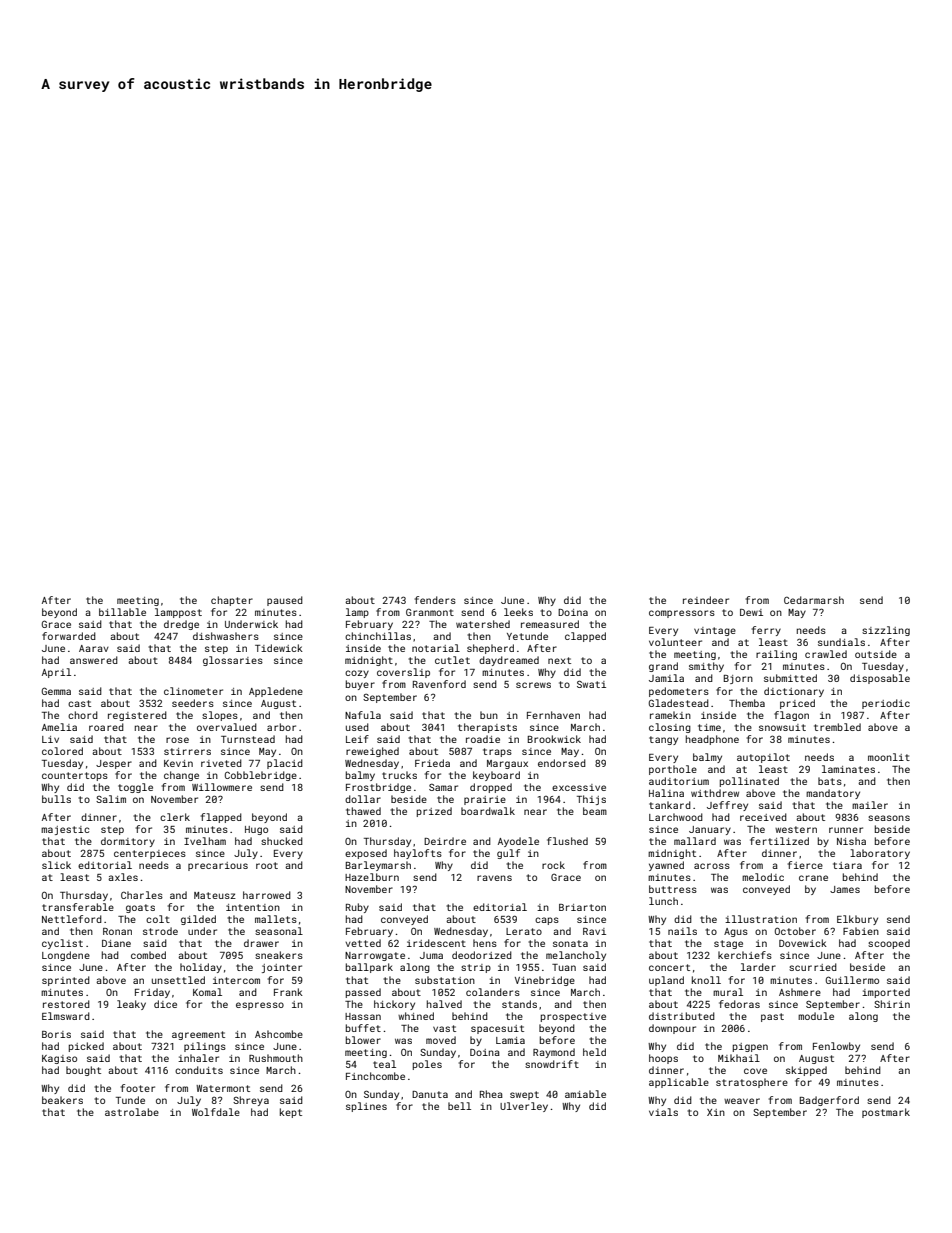  Describe the element at coordinates (669, 967) in the document. I see `concert` at that location.
